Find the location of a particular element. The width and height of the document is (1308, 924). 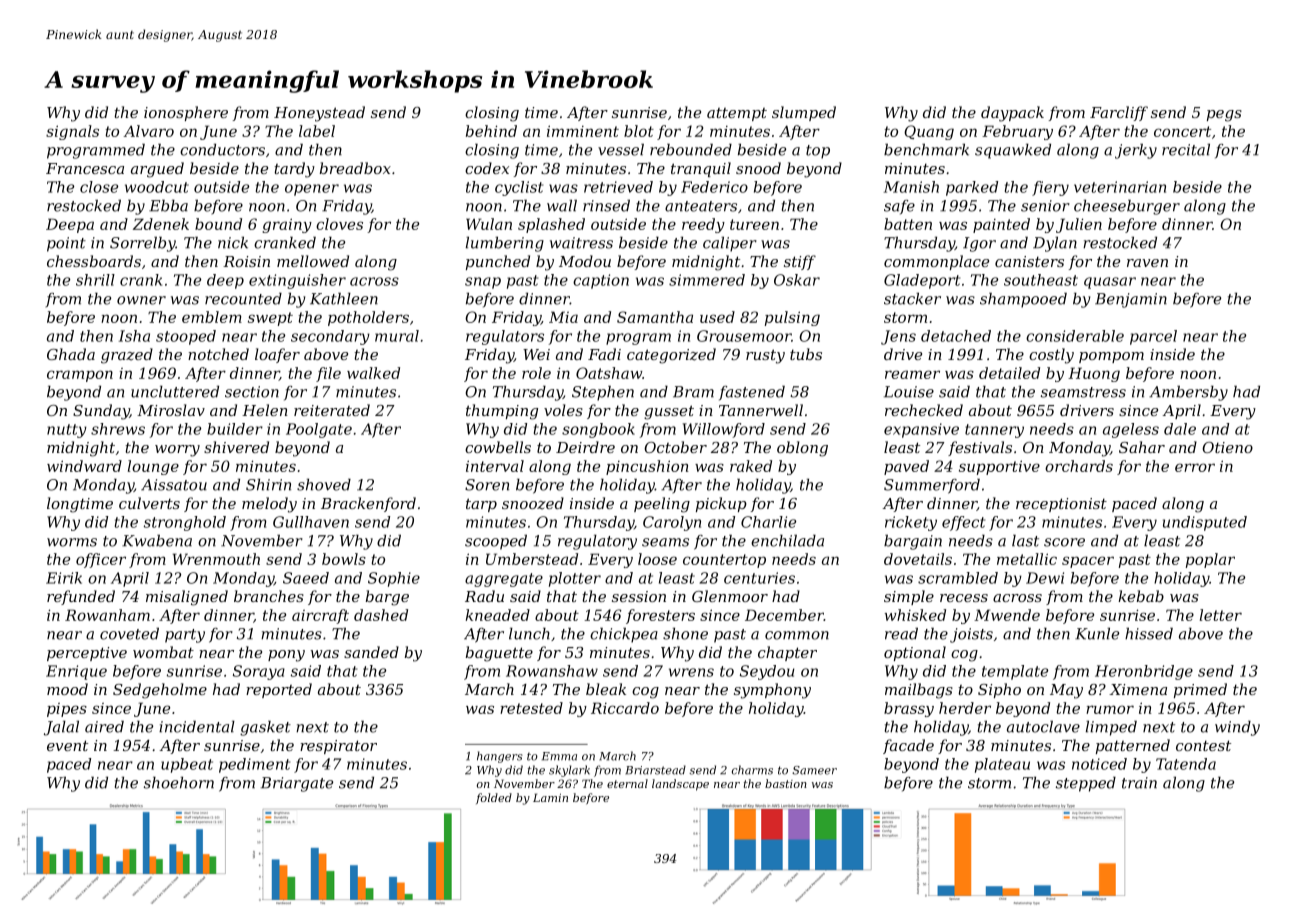

attempt is located at coordinates (737, 114).
